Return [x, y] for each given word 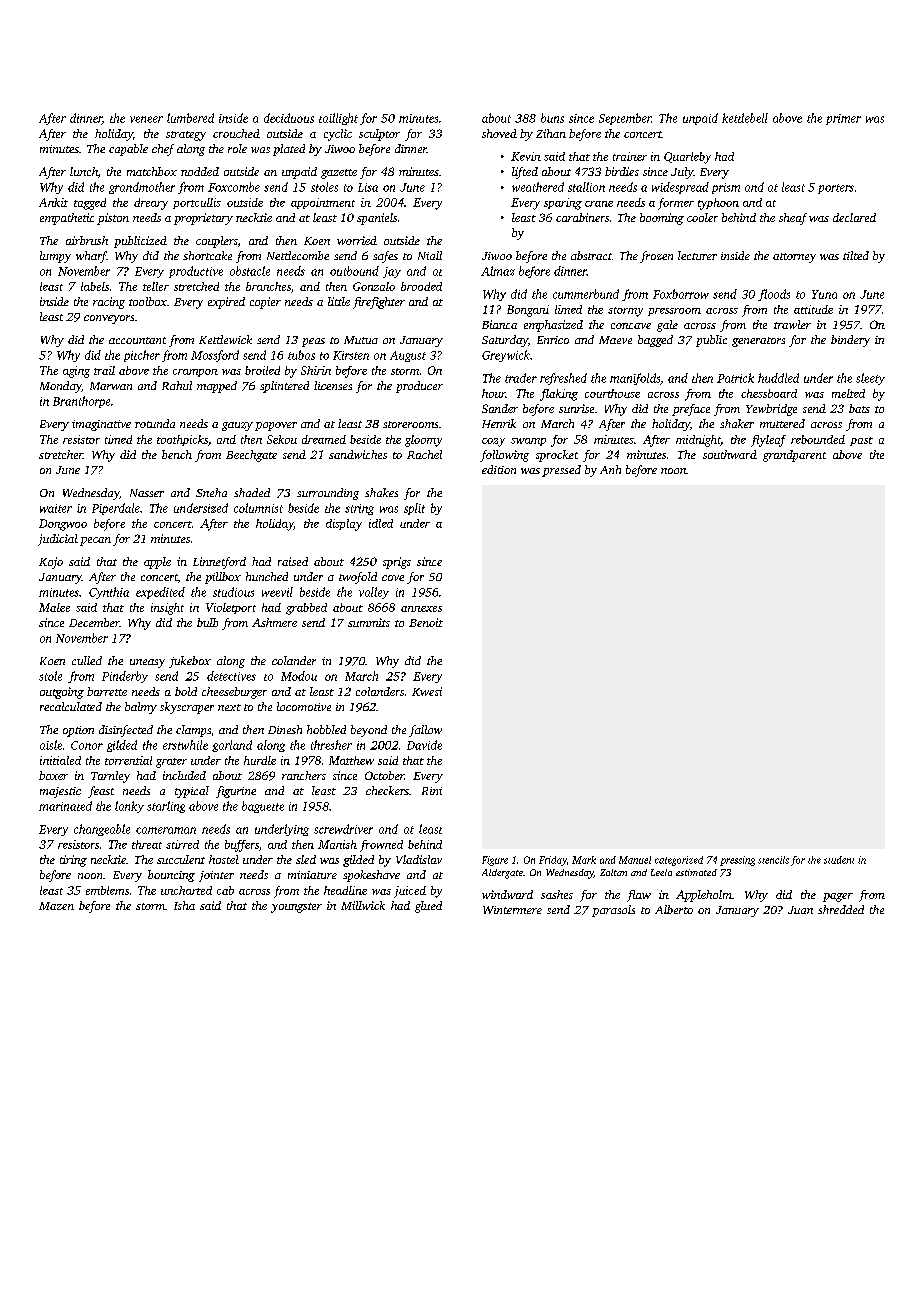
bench [177, 454]
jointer [216, 876]
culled [87, 660]
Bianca [499, 324]
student [839, 860]
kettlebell [745, 118]
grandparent [794, 456]
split [414, 509]
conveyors [109, 319]
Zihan [551, 133]
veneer [146, 119]
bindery [850, 341]
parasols [613, 911]
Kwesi [427, 691]
